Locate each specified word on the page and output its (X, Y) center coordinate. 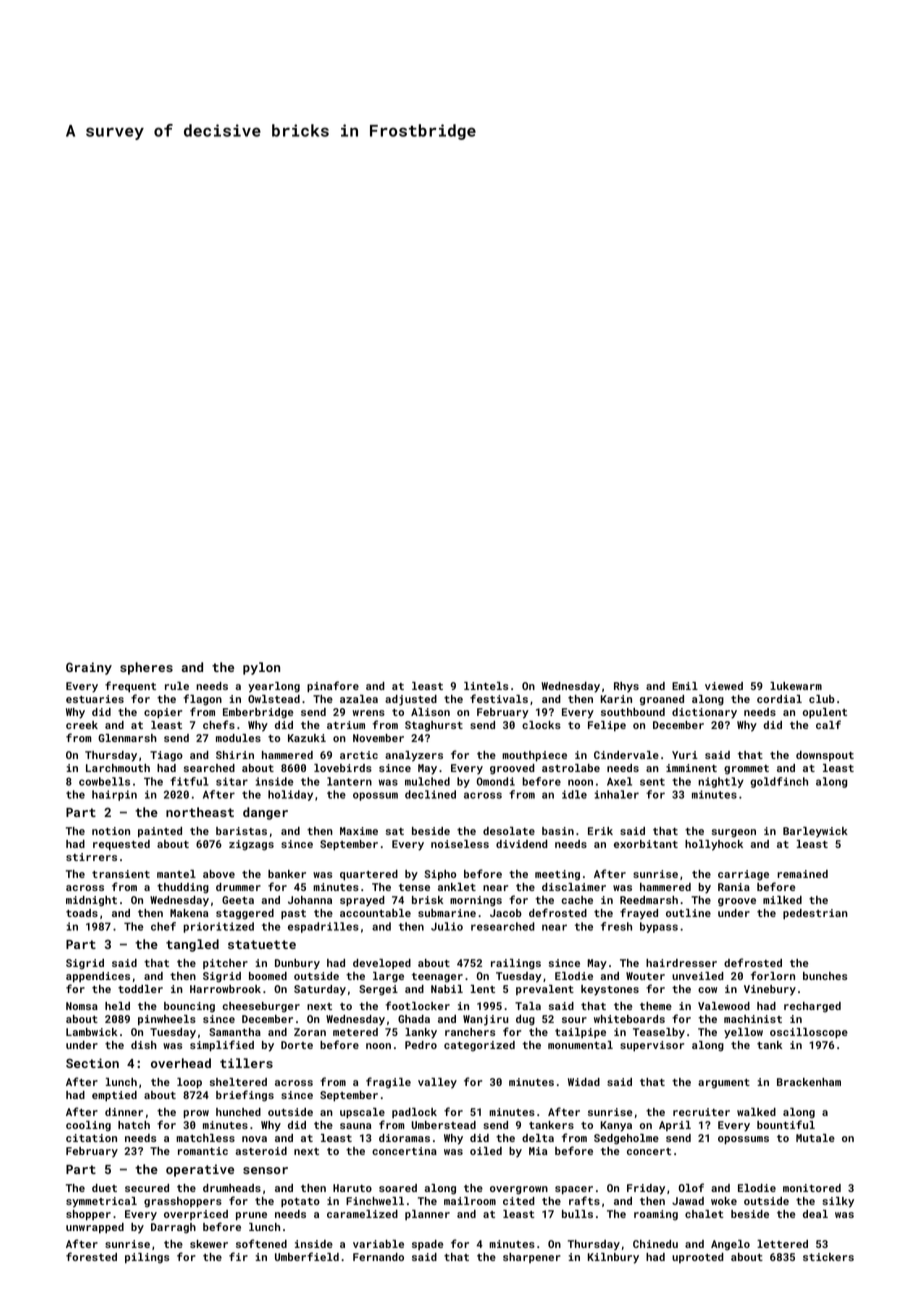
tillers (246, 1063)
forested (91, 1256)
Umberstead (444, 1125)
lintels (486, 686)
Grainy (89, 668)
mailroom (470, 1201)
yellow (743, 1033)
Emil (685, 686)
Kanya (616, 1126)
